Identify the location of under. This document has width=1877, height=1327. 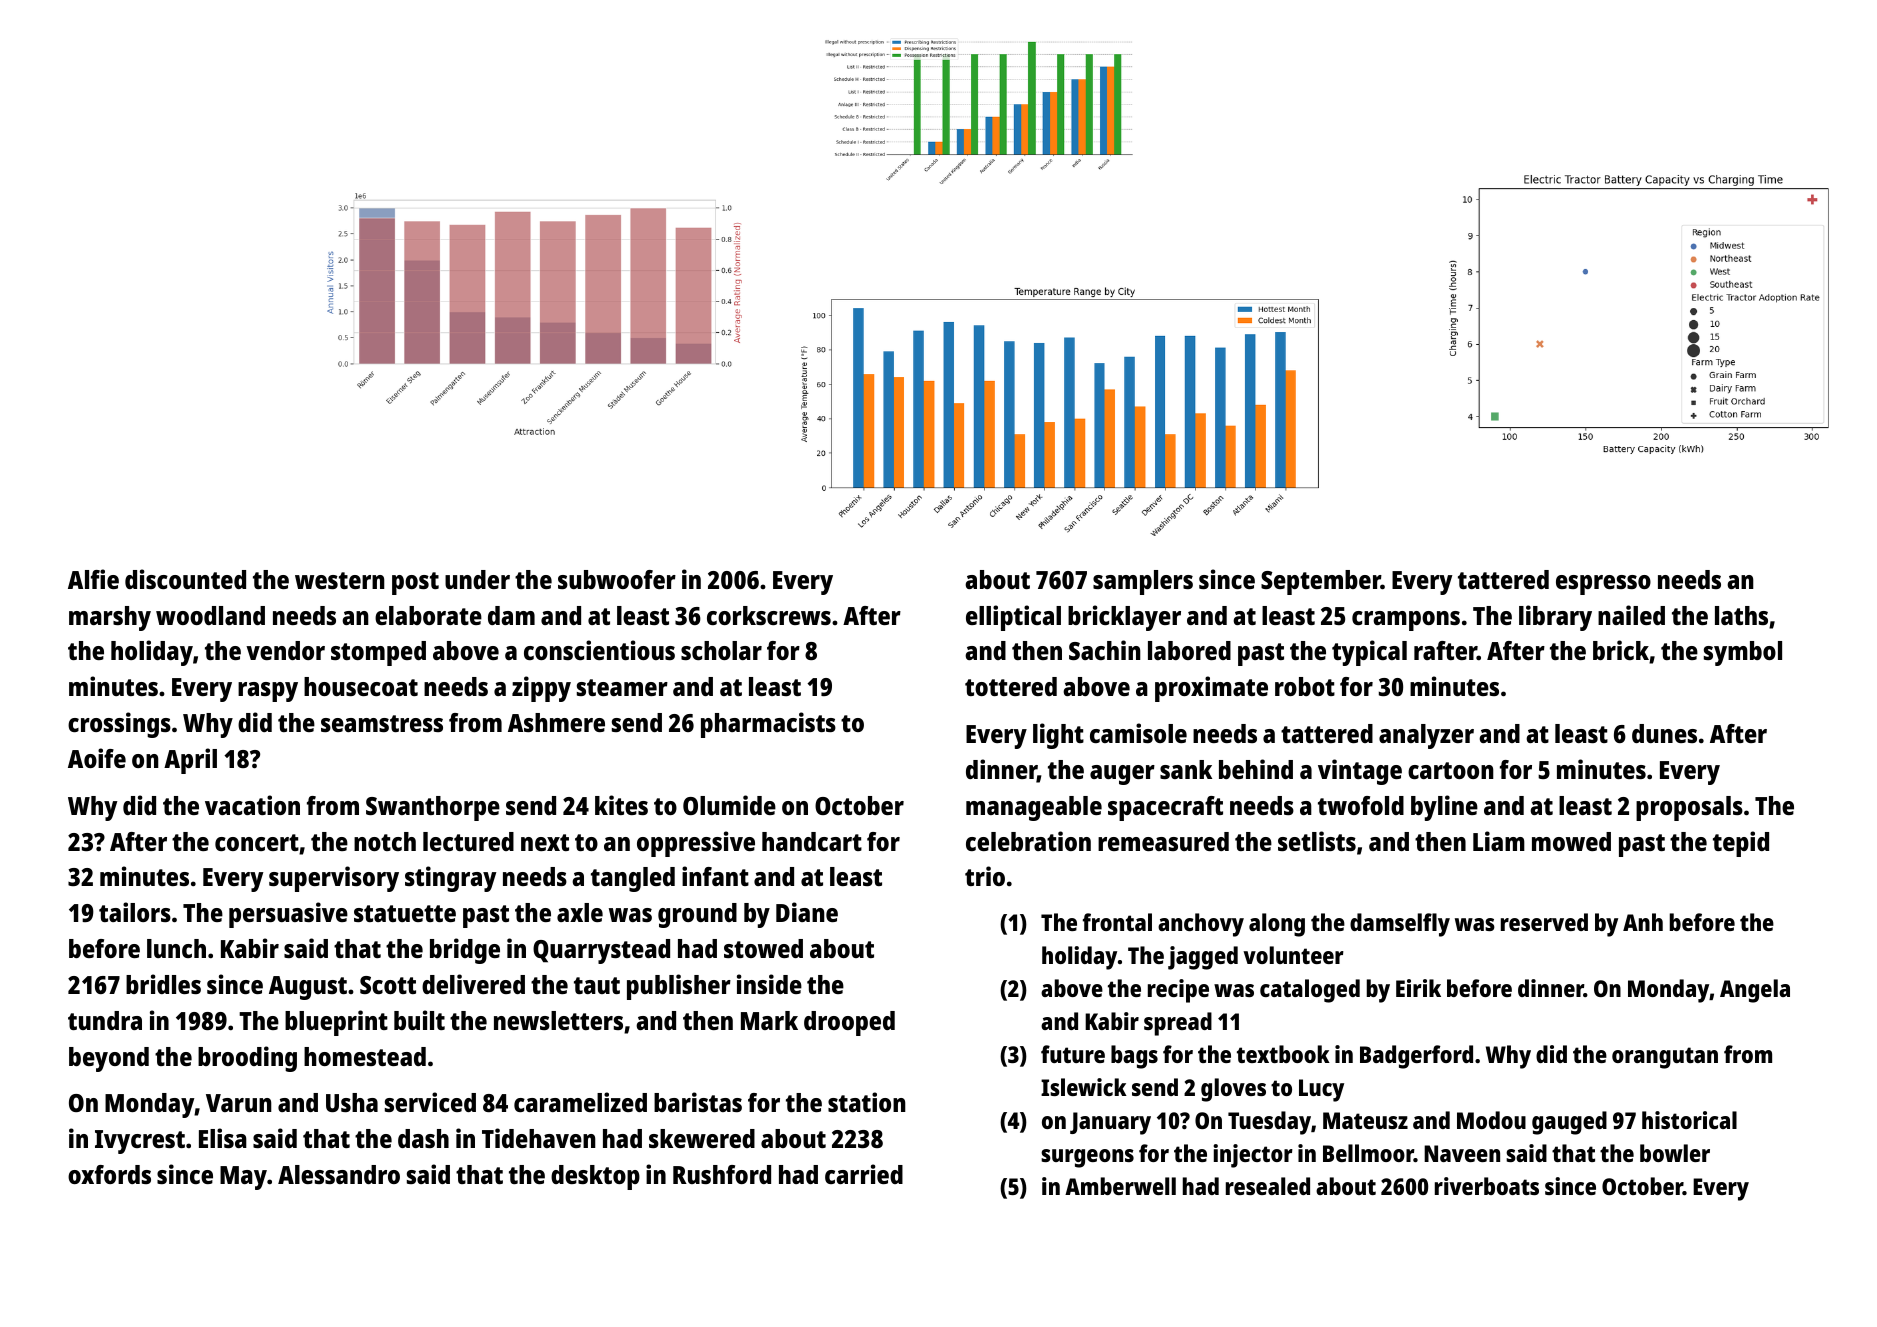
(477, 579).
